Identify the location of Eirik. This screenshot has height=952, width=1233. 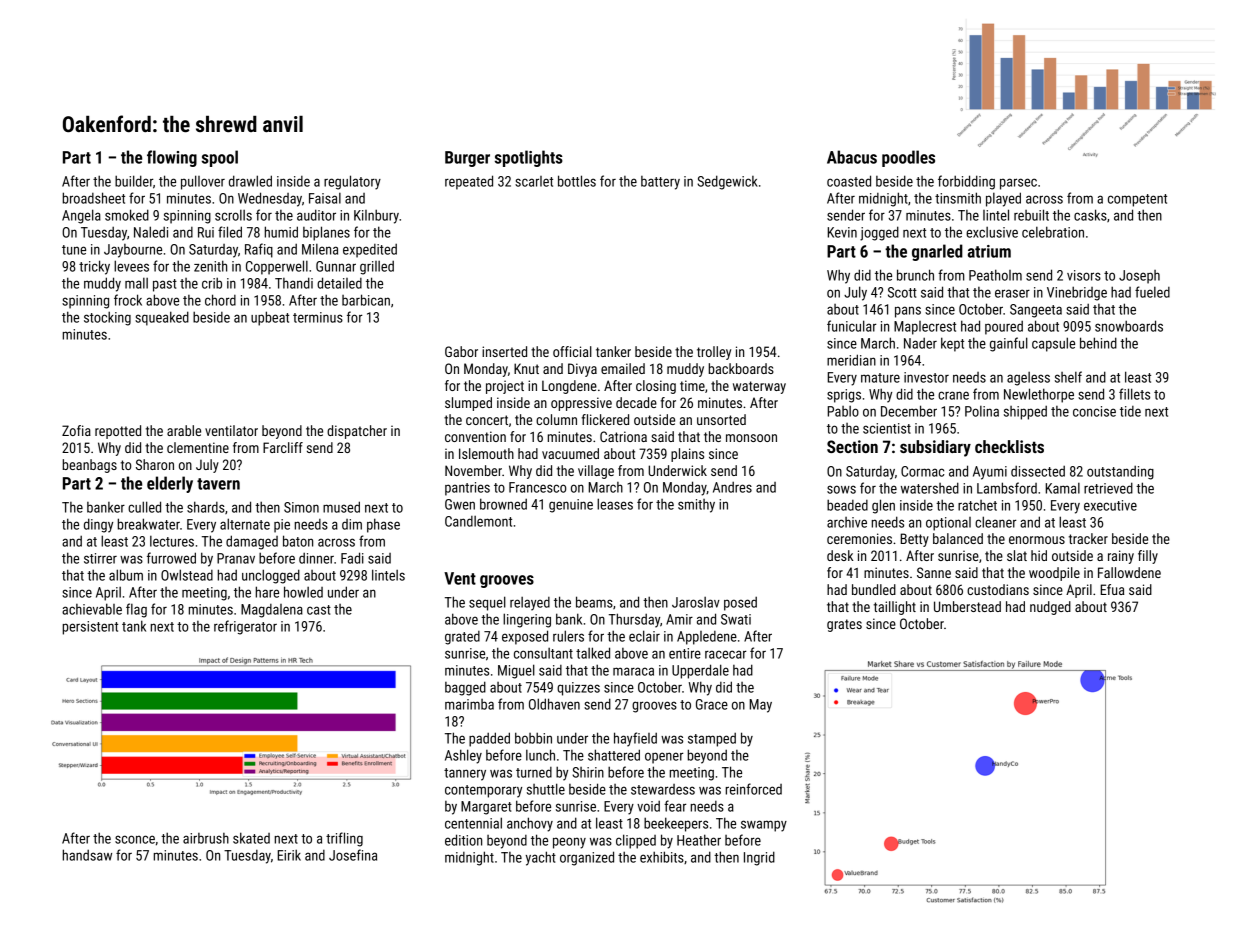
(289, 855).
